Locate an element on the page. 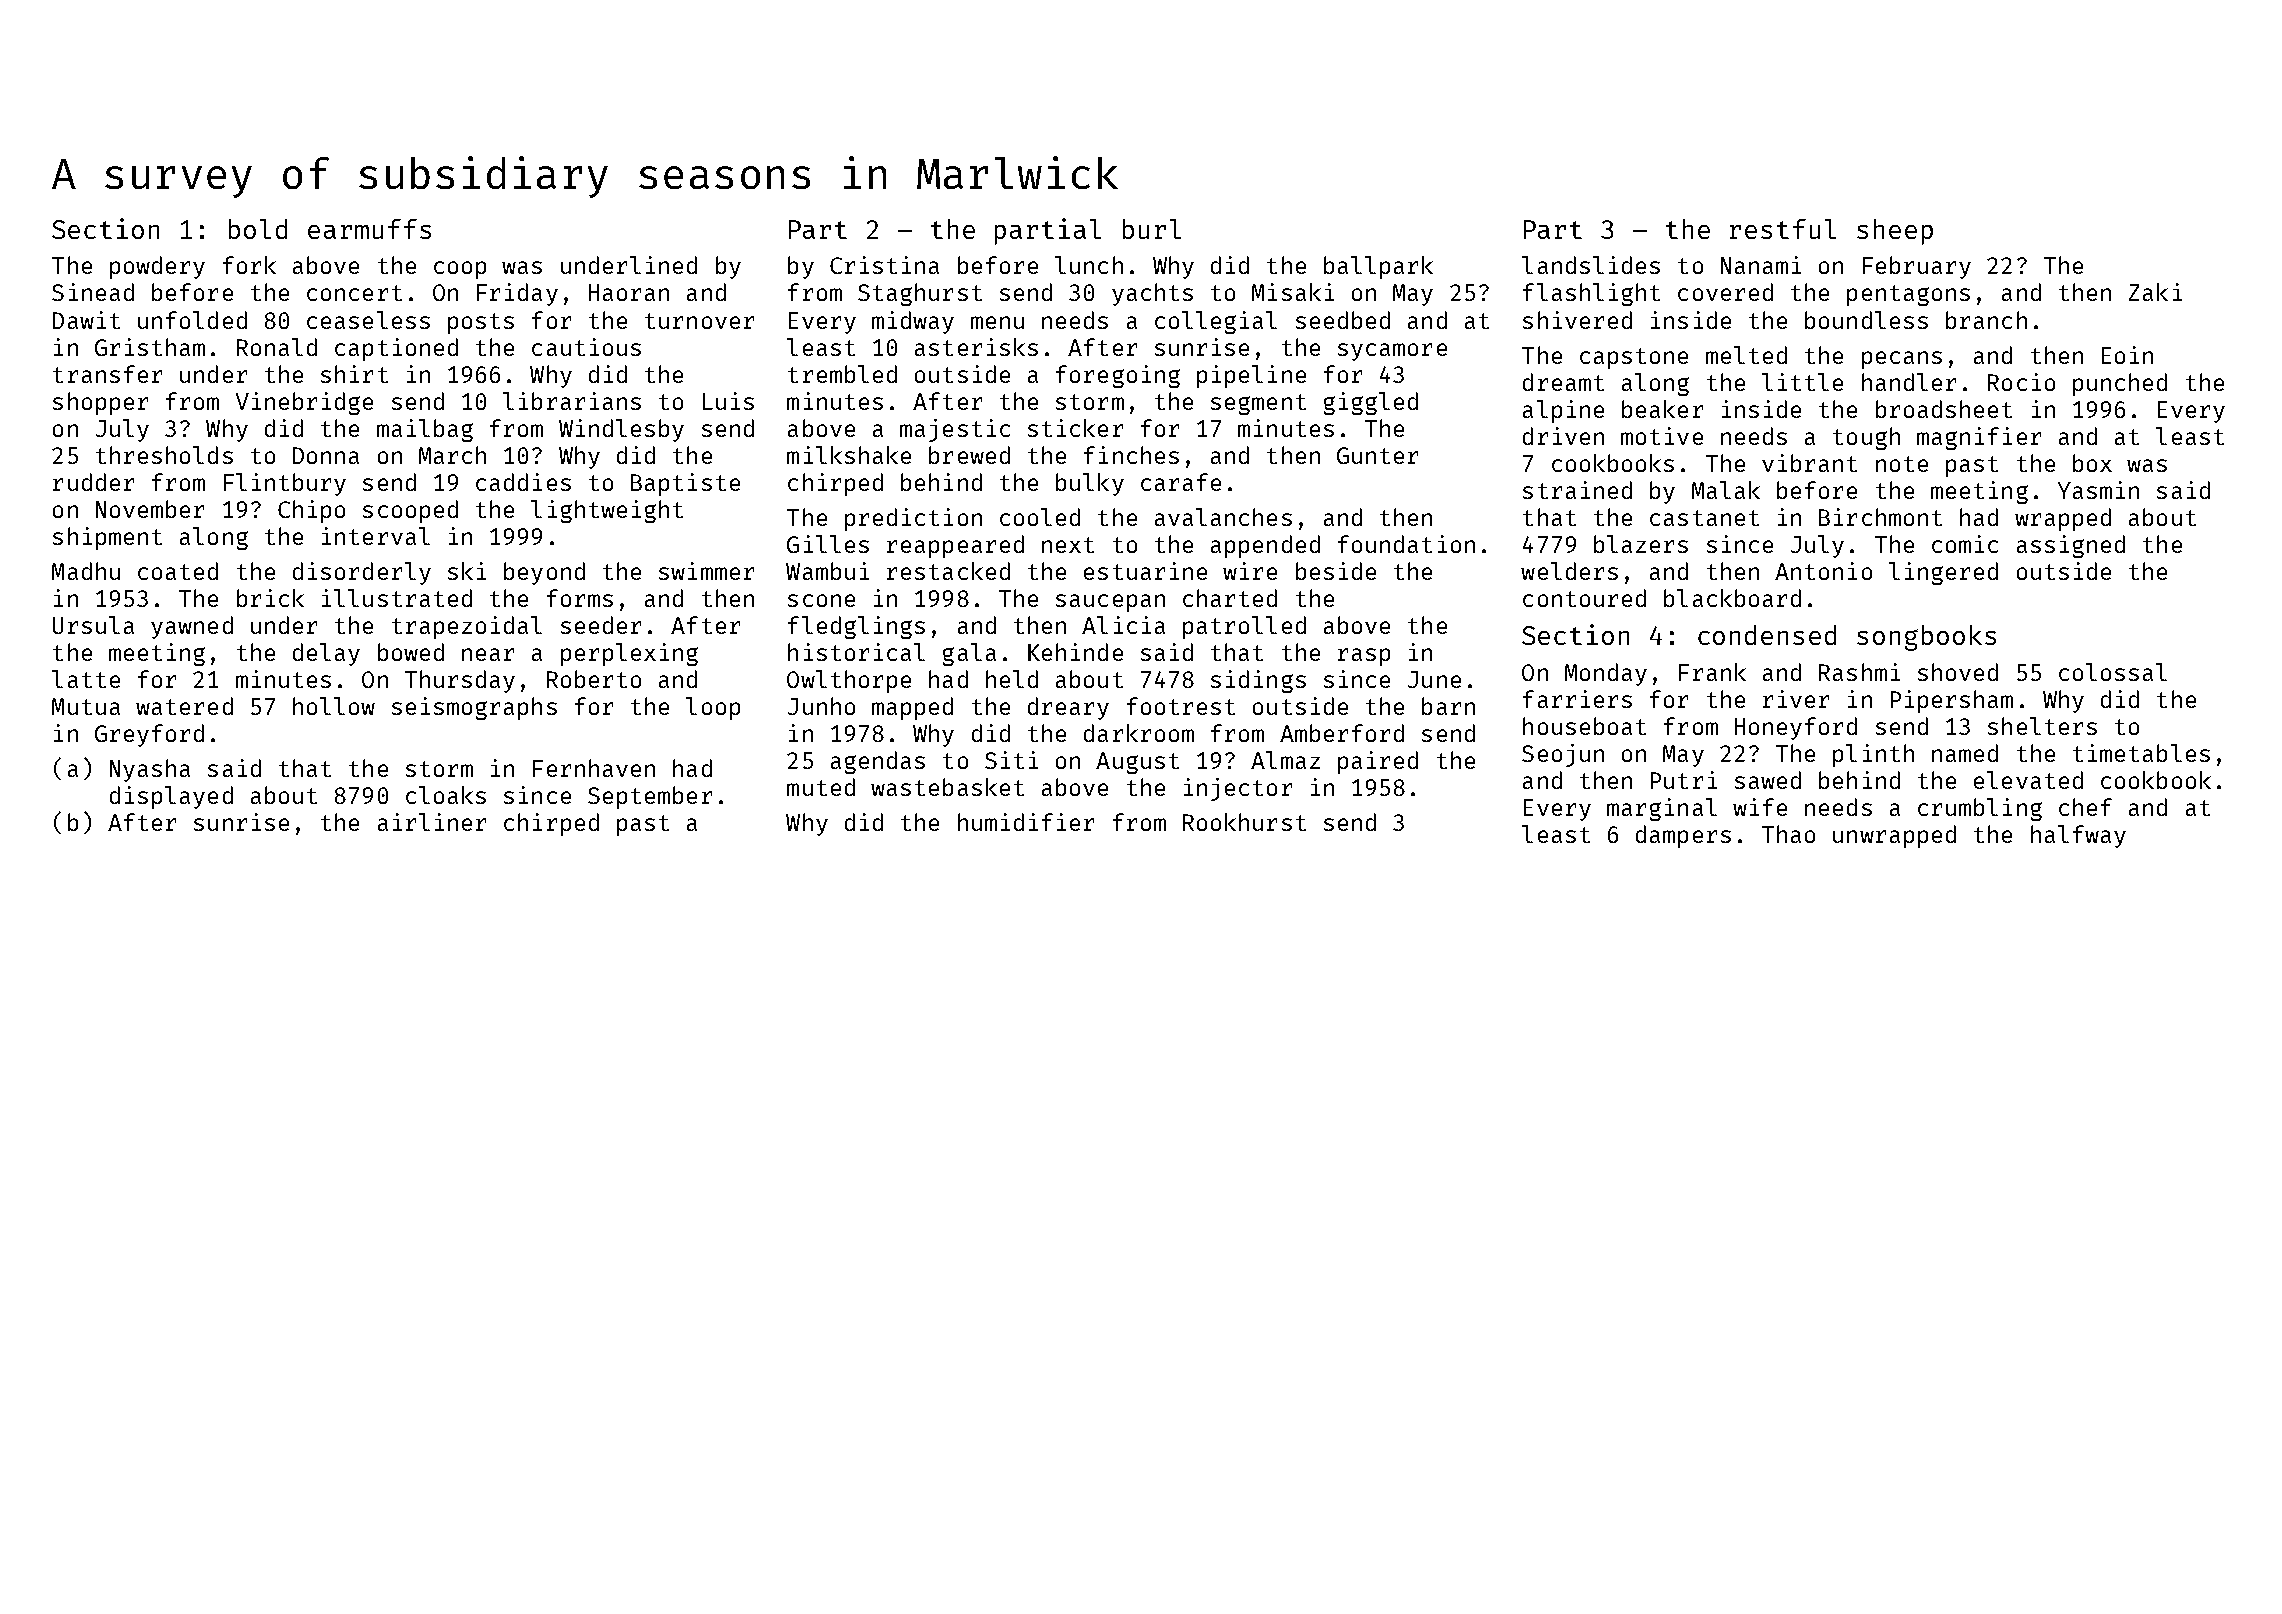  perplexing is located at coordinates (629, 654).
